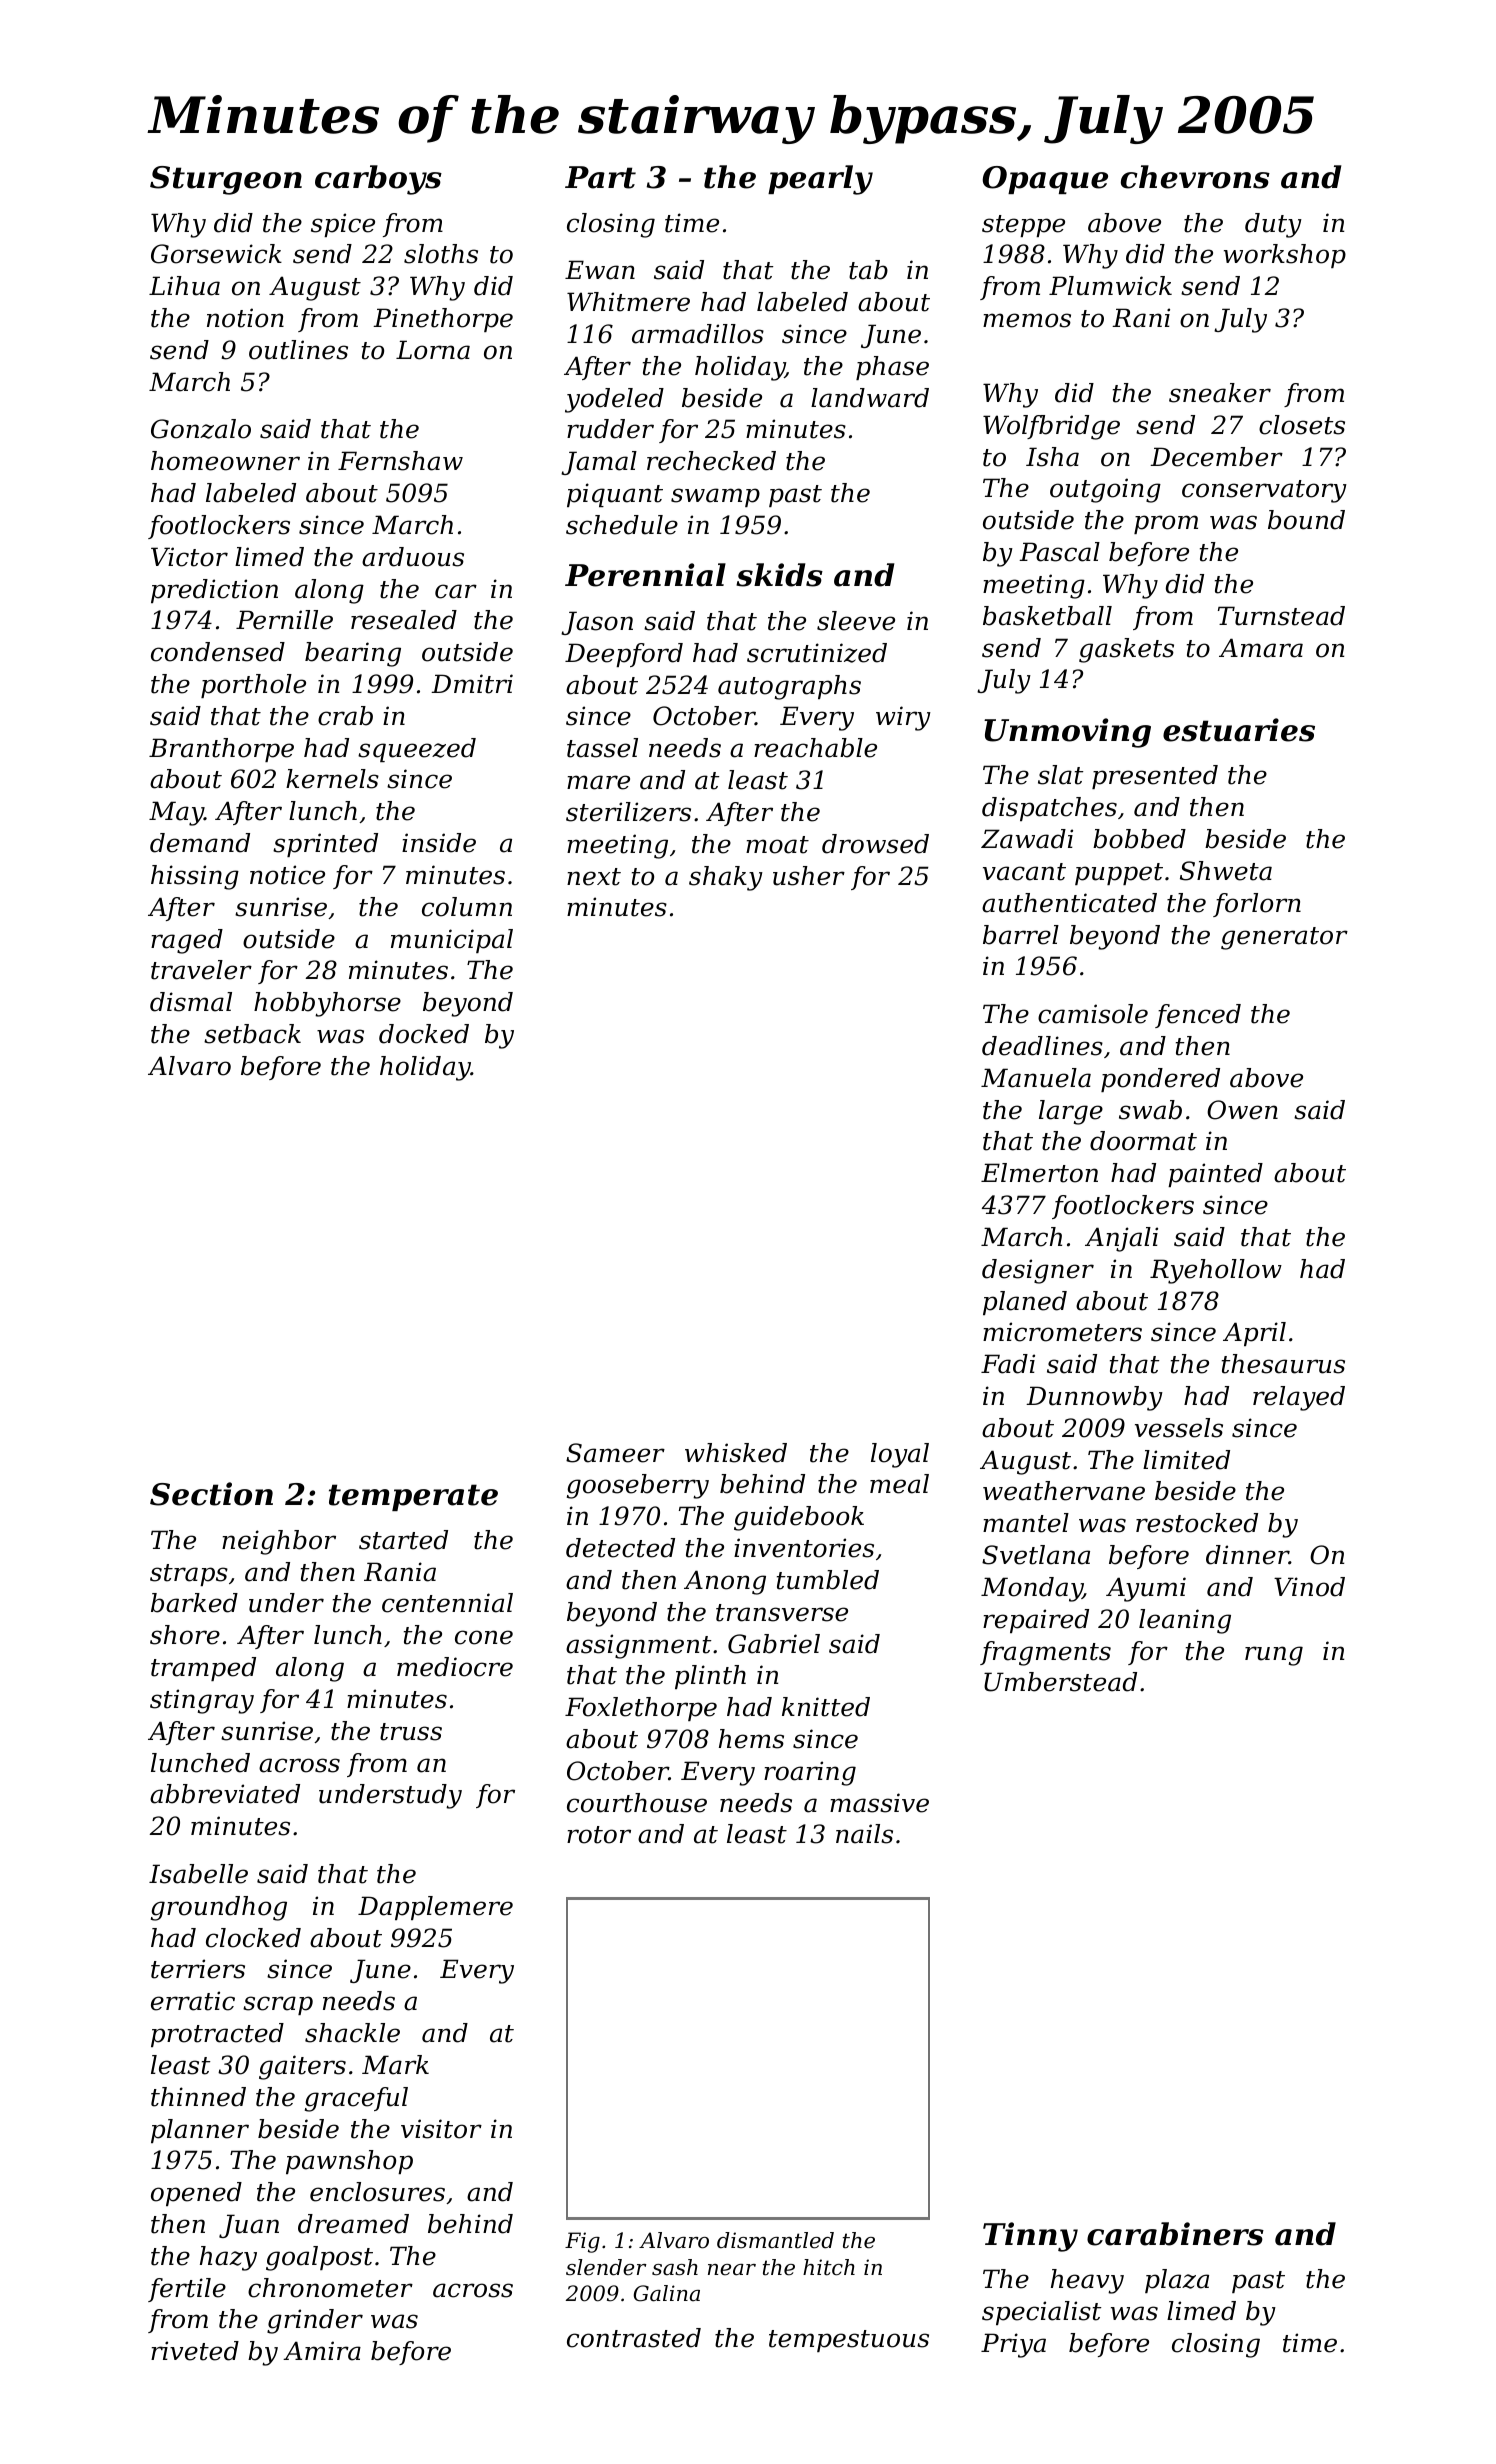 The height and width of the screenshot is (2464, 1496). Describe the element at coordinates (378, 180) in the screenshot. I see `carboys` at that location.
